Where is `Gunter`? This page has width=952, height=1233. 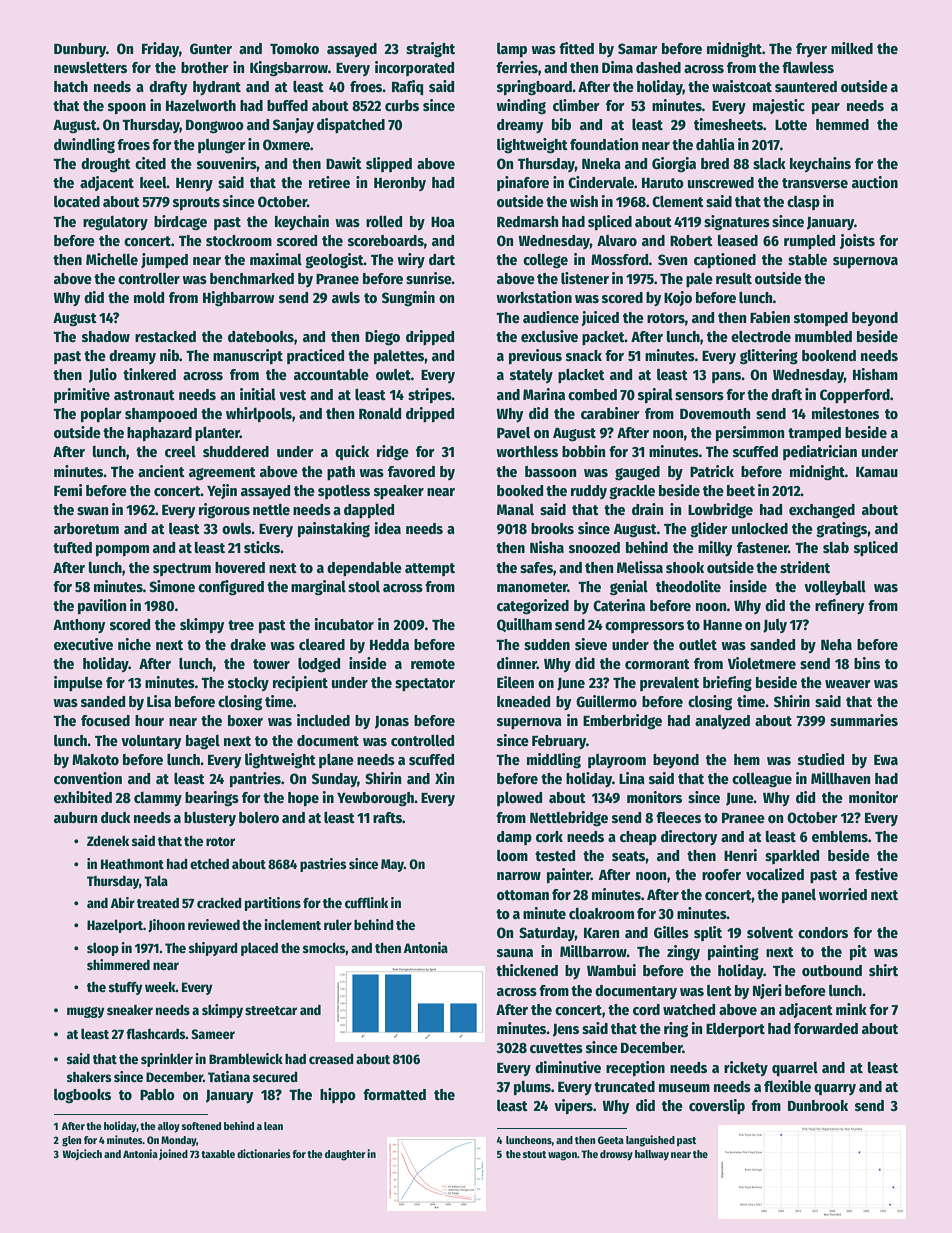
Gunter is located at coordinates (211, 48).
